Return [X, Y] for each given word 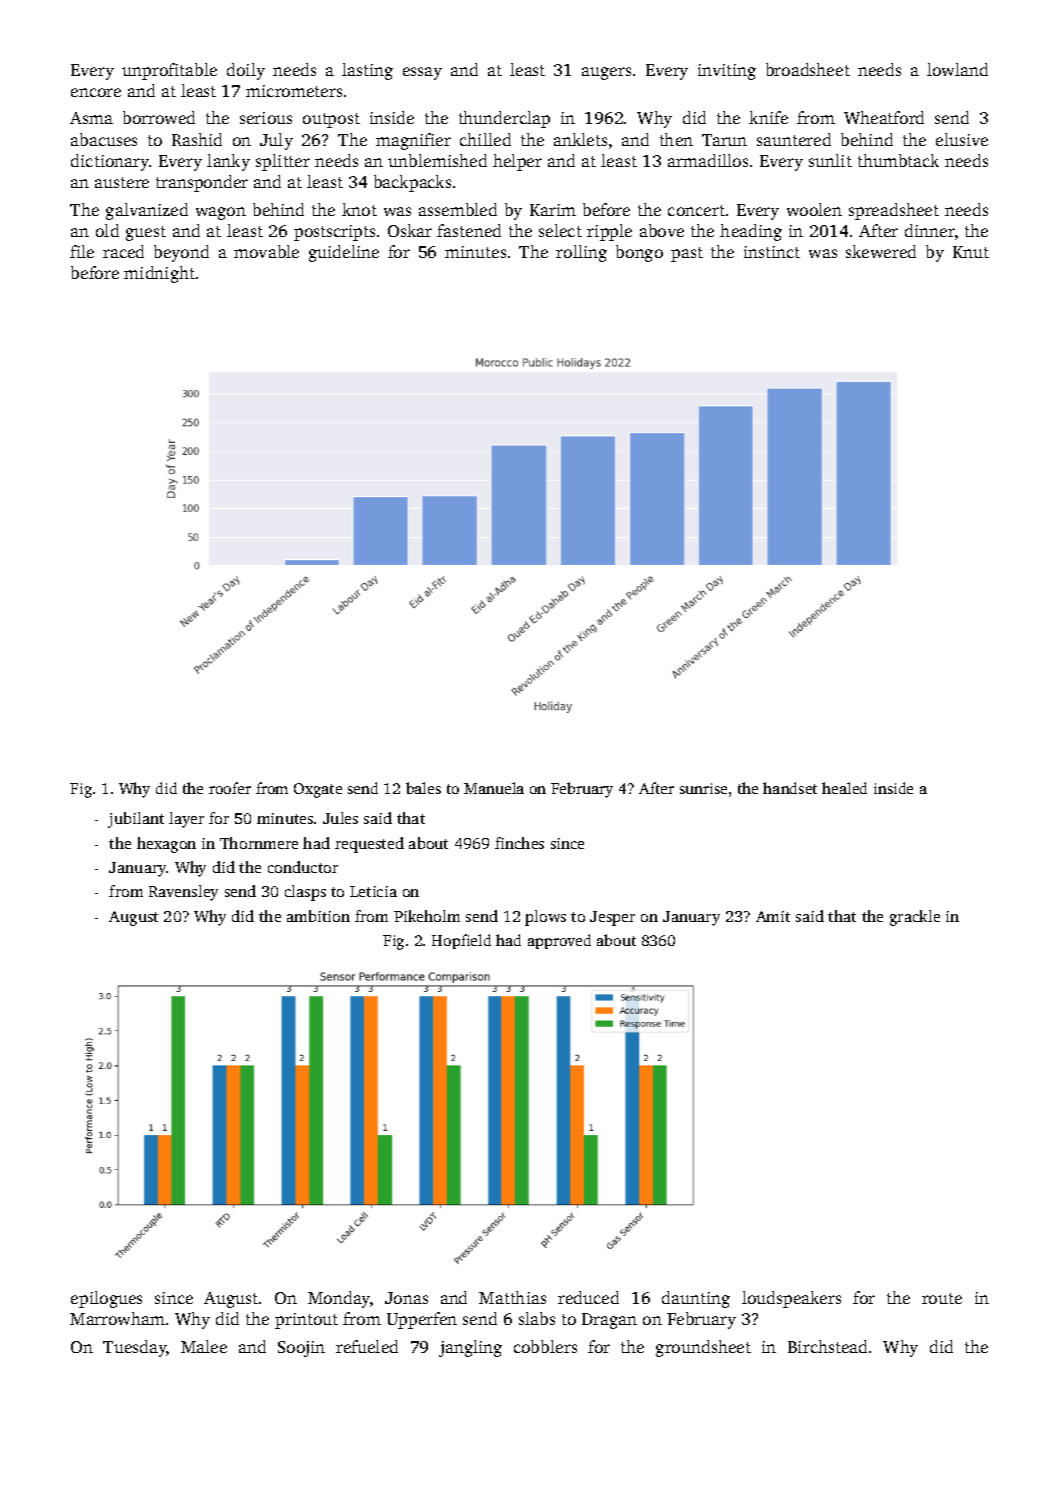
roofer [230, 788]
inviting [727, 72]
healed [844, 788]
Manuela [494, 788]
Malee [204, 1346]
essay [422, 73]
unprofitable [169, 71]
